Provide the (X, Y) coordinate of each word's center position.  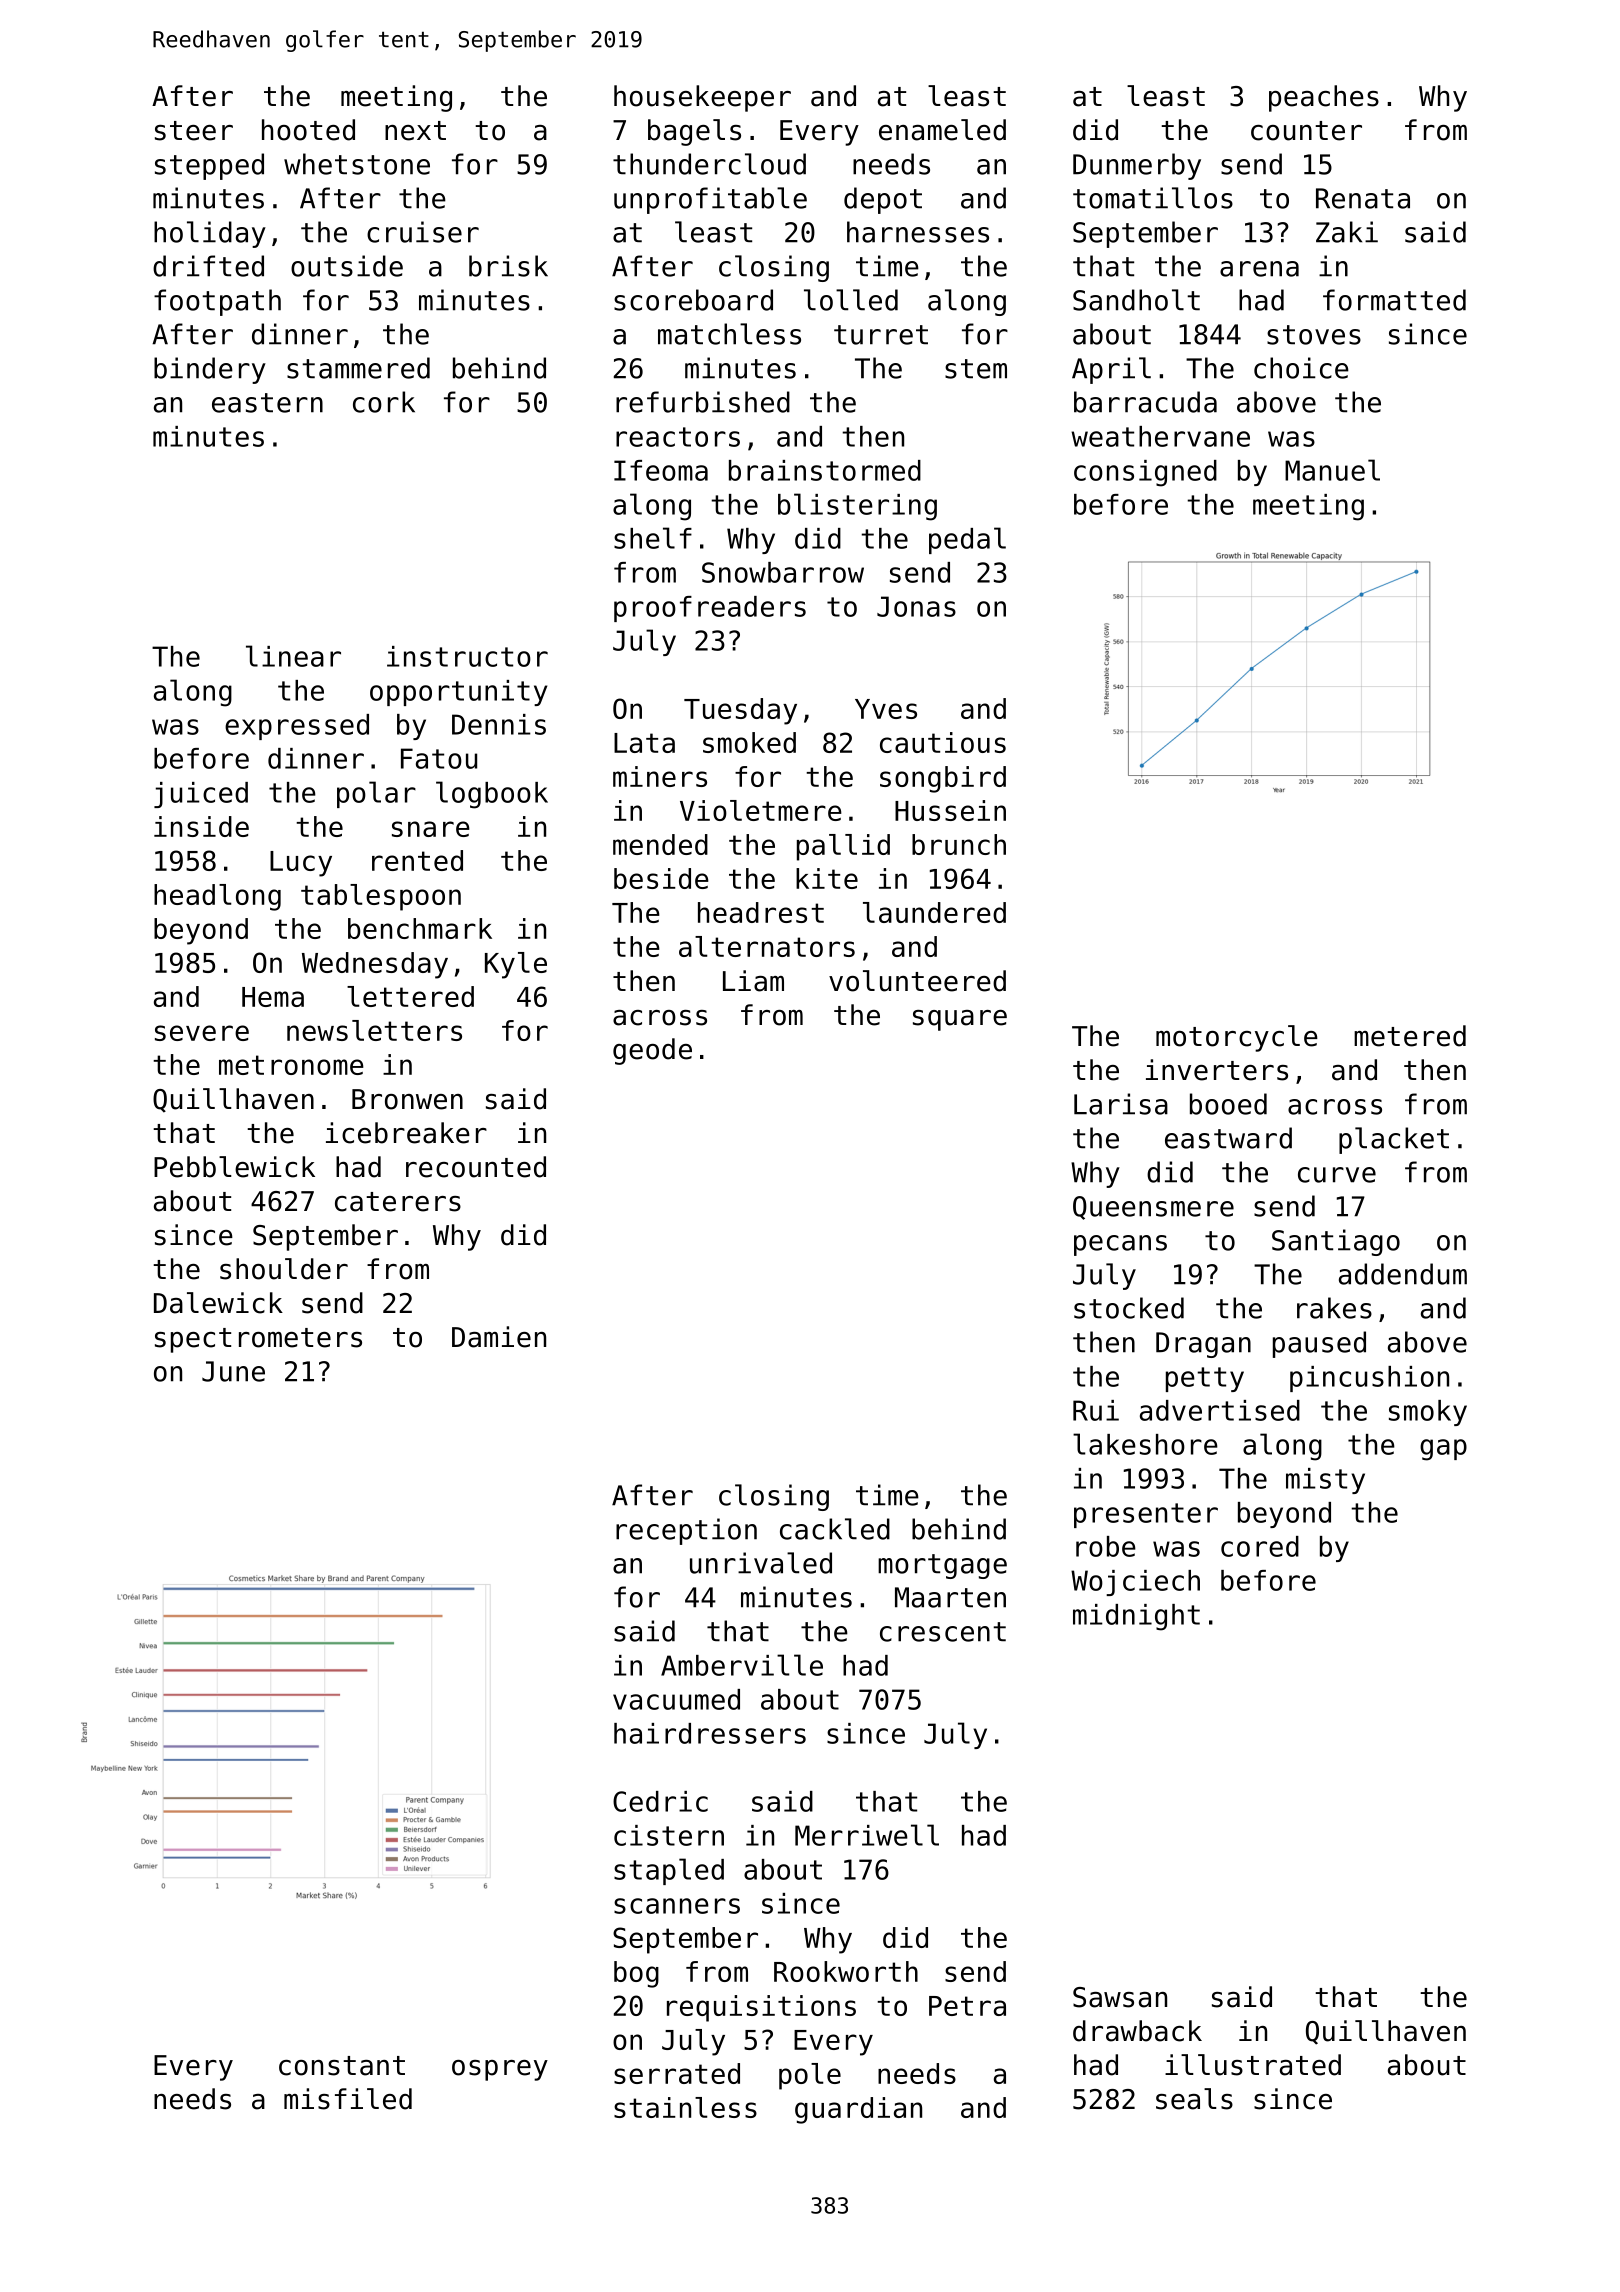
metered (1410, 1036)
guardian (858, 2110)
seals (1194, 2099)
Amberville (742, 1665)
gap (1443, 1450)
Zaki (1347, 232)
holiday (210, 234)
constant (342, 2066)
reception (686, 1531)
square (960, 1020)
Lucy (301, 864)
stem (976, 369)
